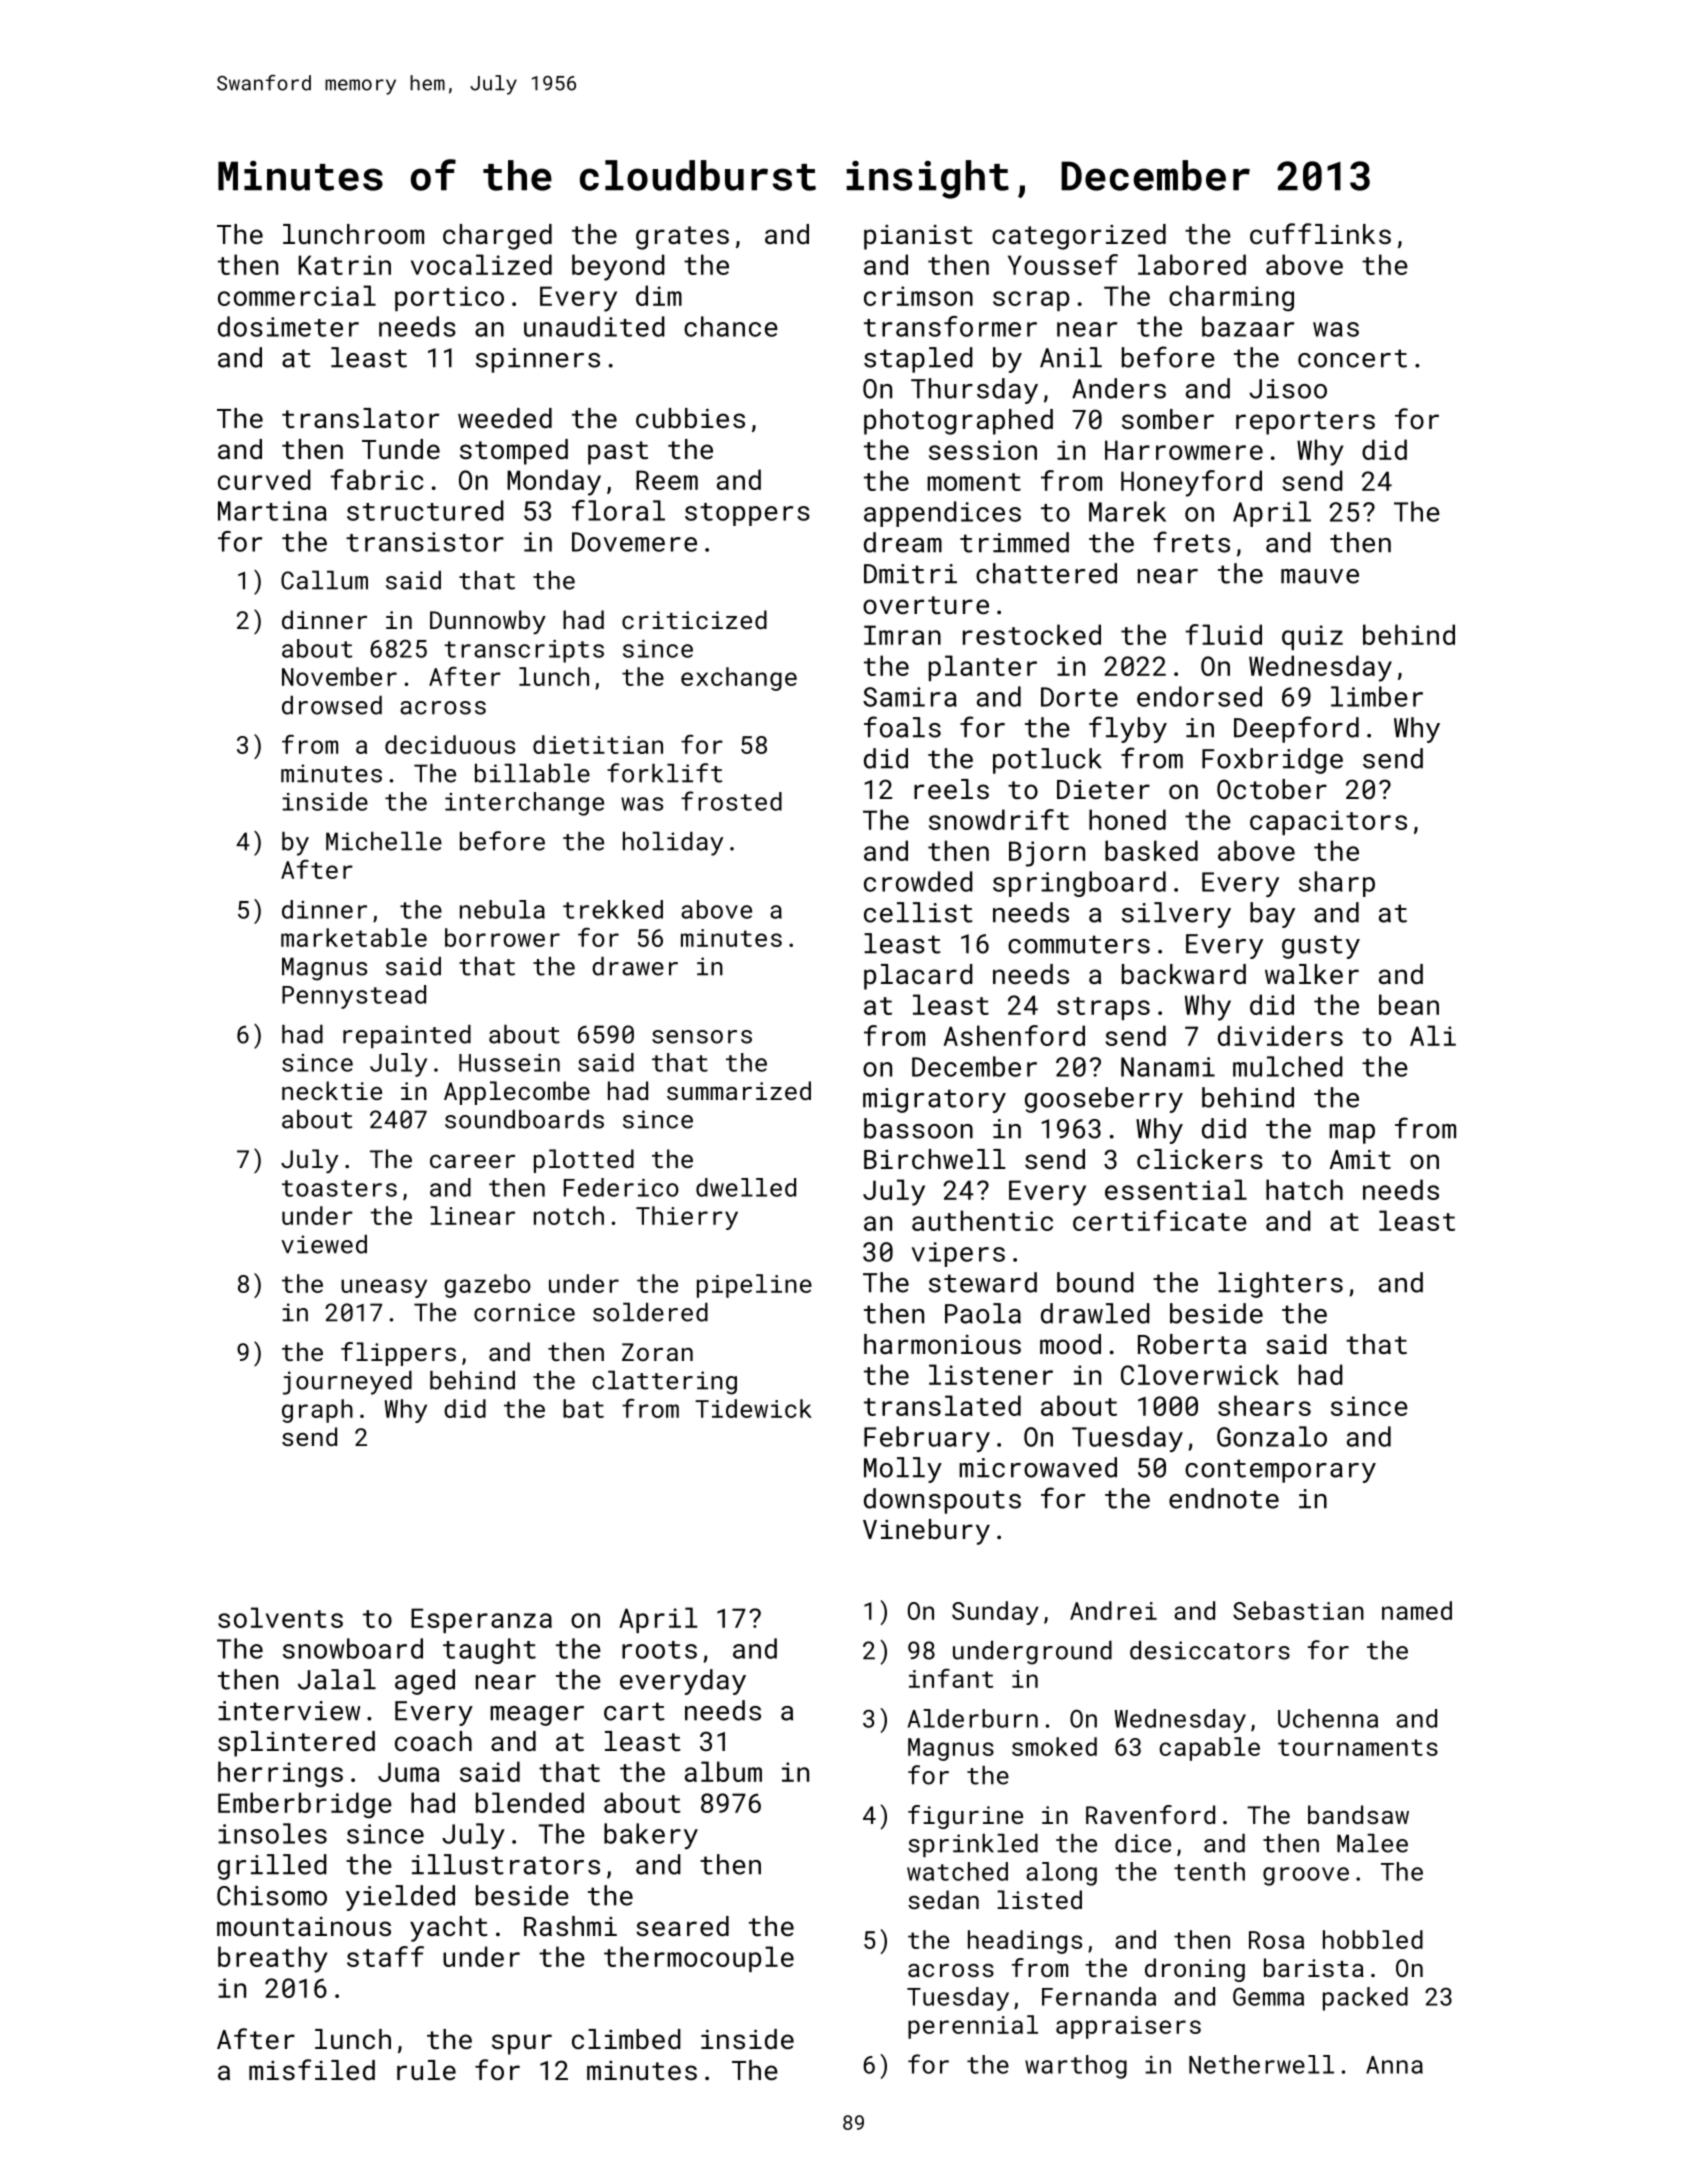 The height and width of the image is (2178, 1683). What do you see at coordinates (594, 326) in the image?
I see `unaudited` at bounding box center [594, 326].
